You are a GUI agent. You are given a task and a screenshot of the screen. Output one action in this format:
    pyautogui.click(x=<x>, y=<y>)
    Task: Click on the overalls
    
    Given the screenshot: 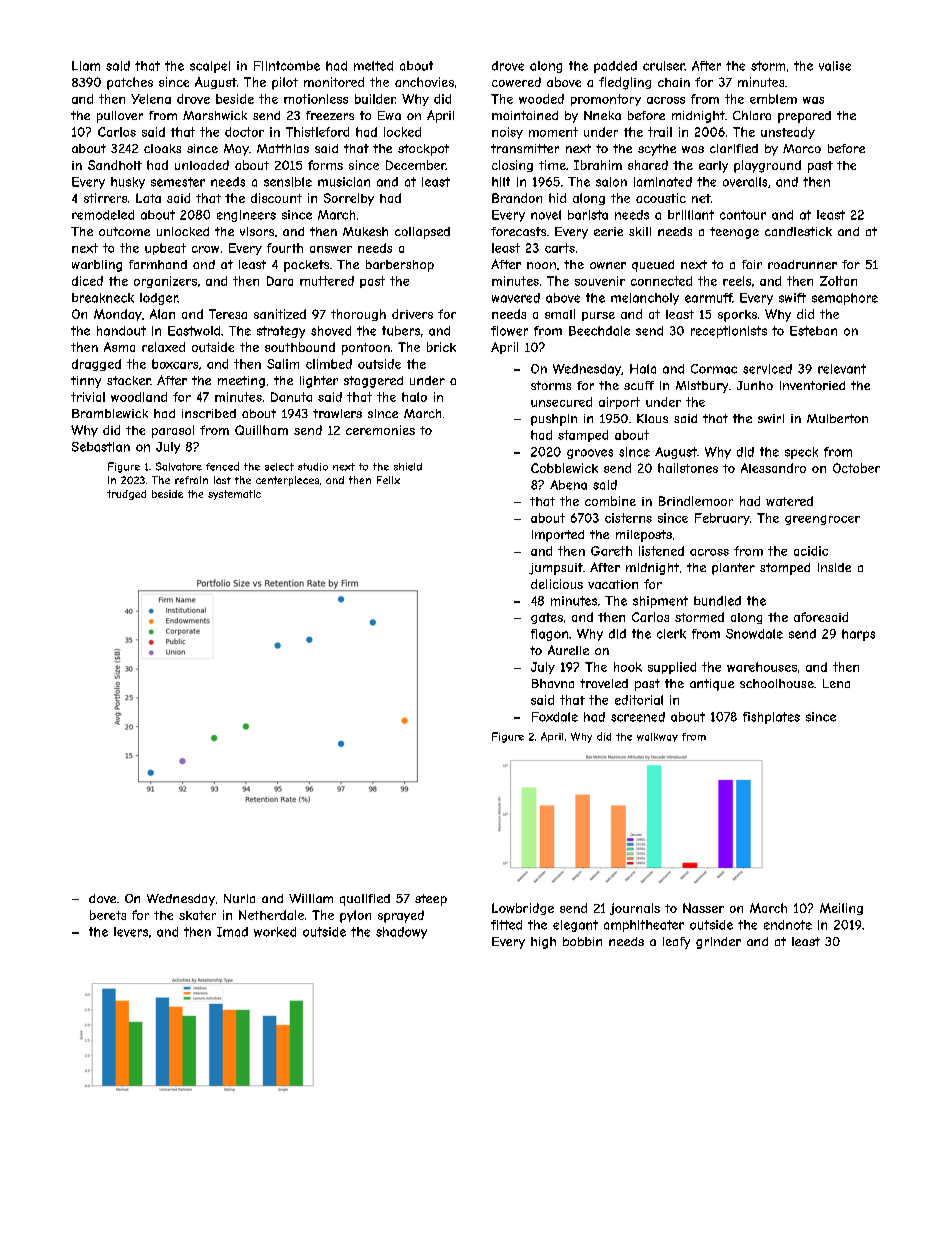 What is the action you would take?
    pyautogui.click(x=745, y=182)
